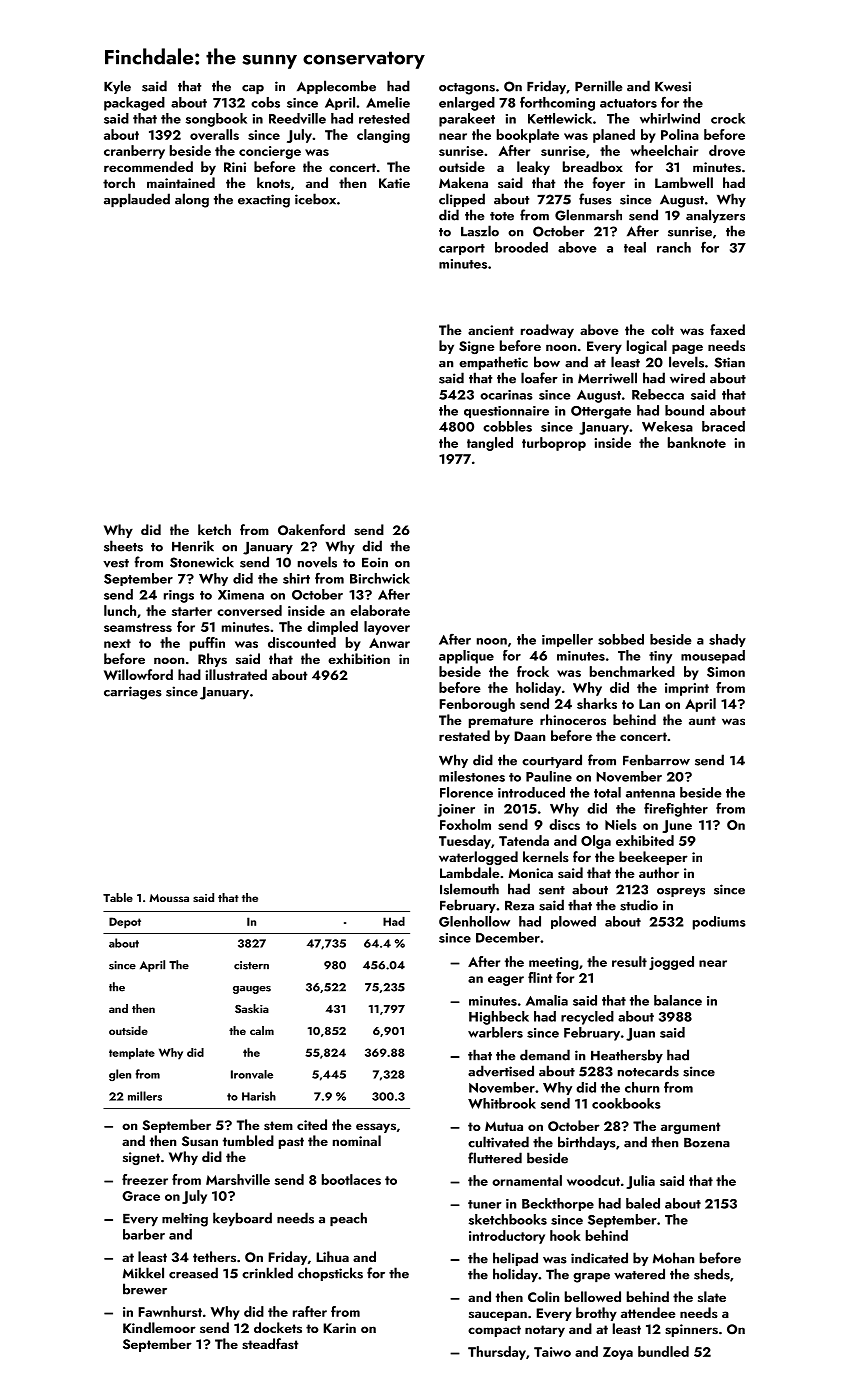  I want to click on Oakenford, so click(311, 530).
